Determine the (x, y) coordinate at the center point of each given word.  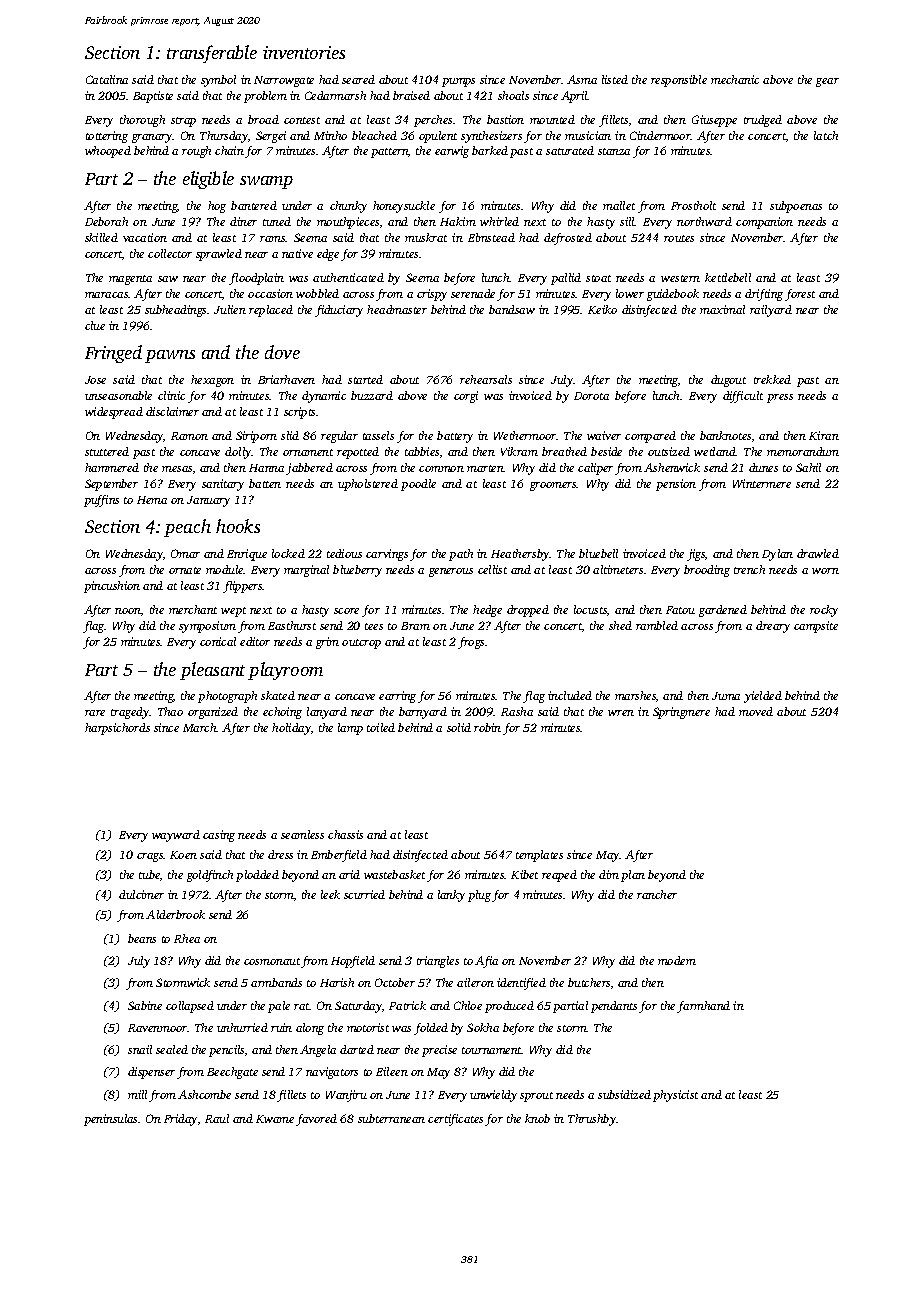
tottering (107, 137)
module (225, 569)
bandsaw (512, 309)
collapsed (190, 1007)
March (200, 727)
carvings (387, 555)
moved (756, 711)
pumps (458, 82)
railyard (771, 311)
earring (397, 697)
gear (827, 82)
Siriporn (256, 437)
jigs (696, 555)
